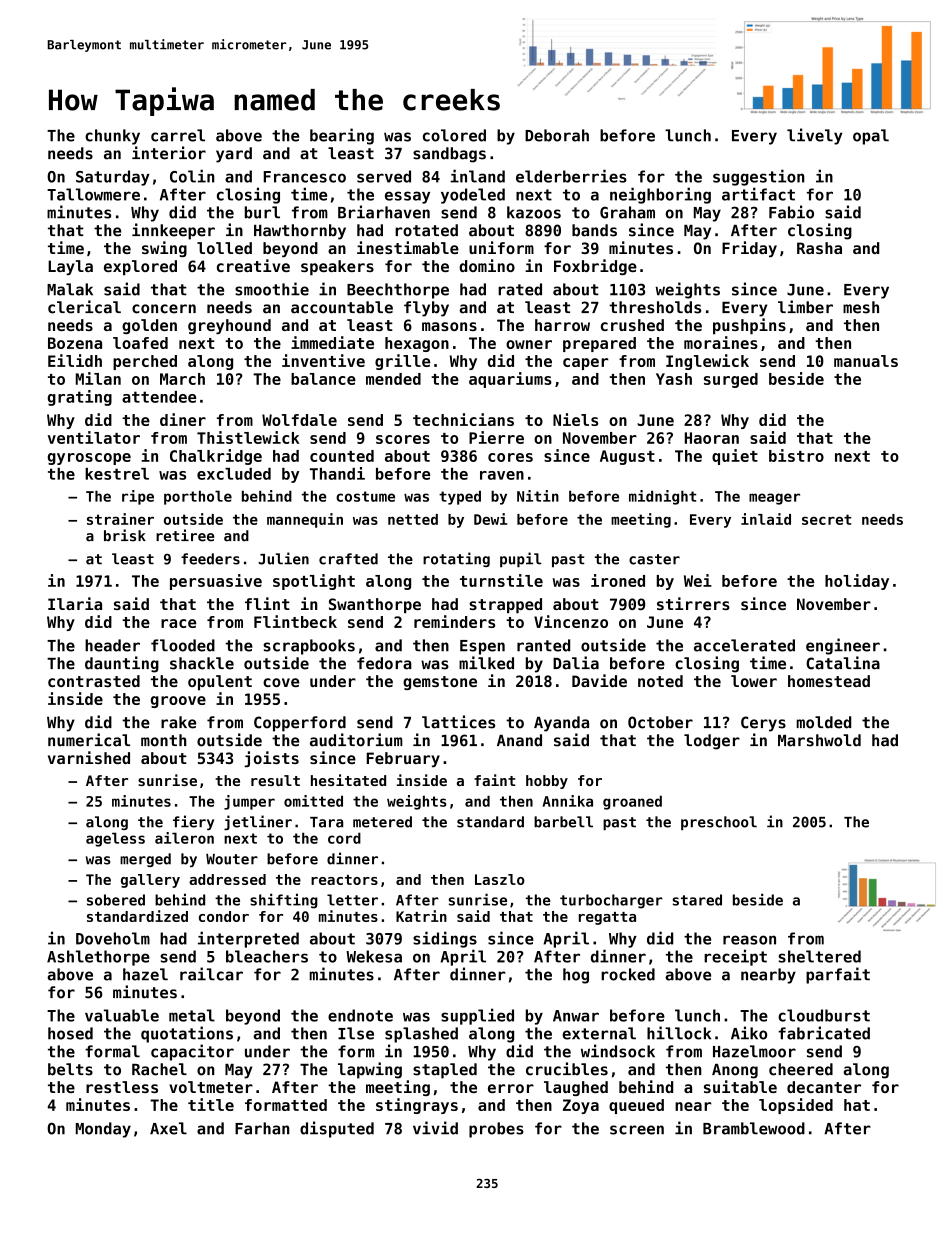  Describe the element at coordinates (819, 956) in the image. I see `sheltered` at that location.
